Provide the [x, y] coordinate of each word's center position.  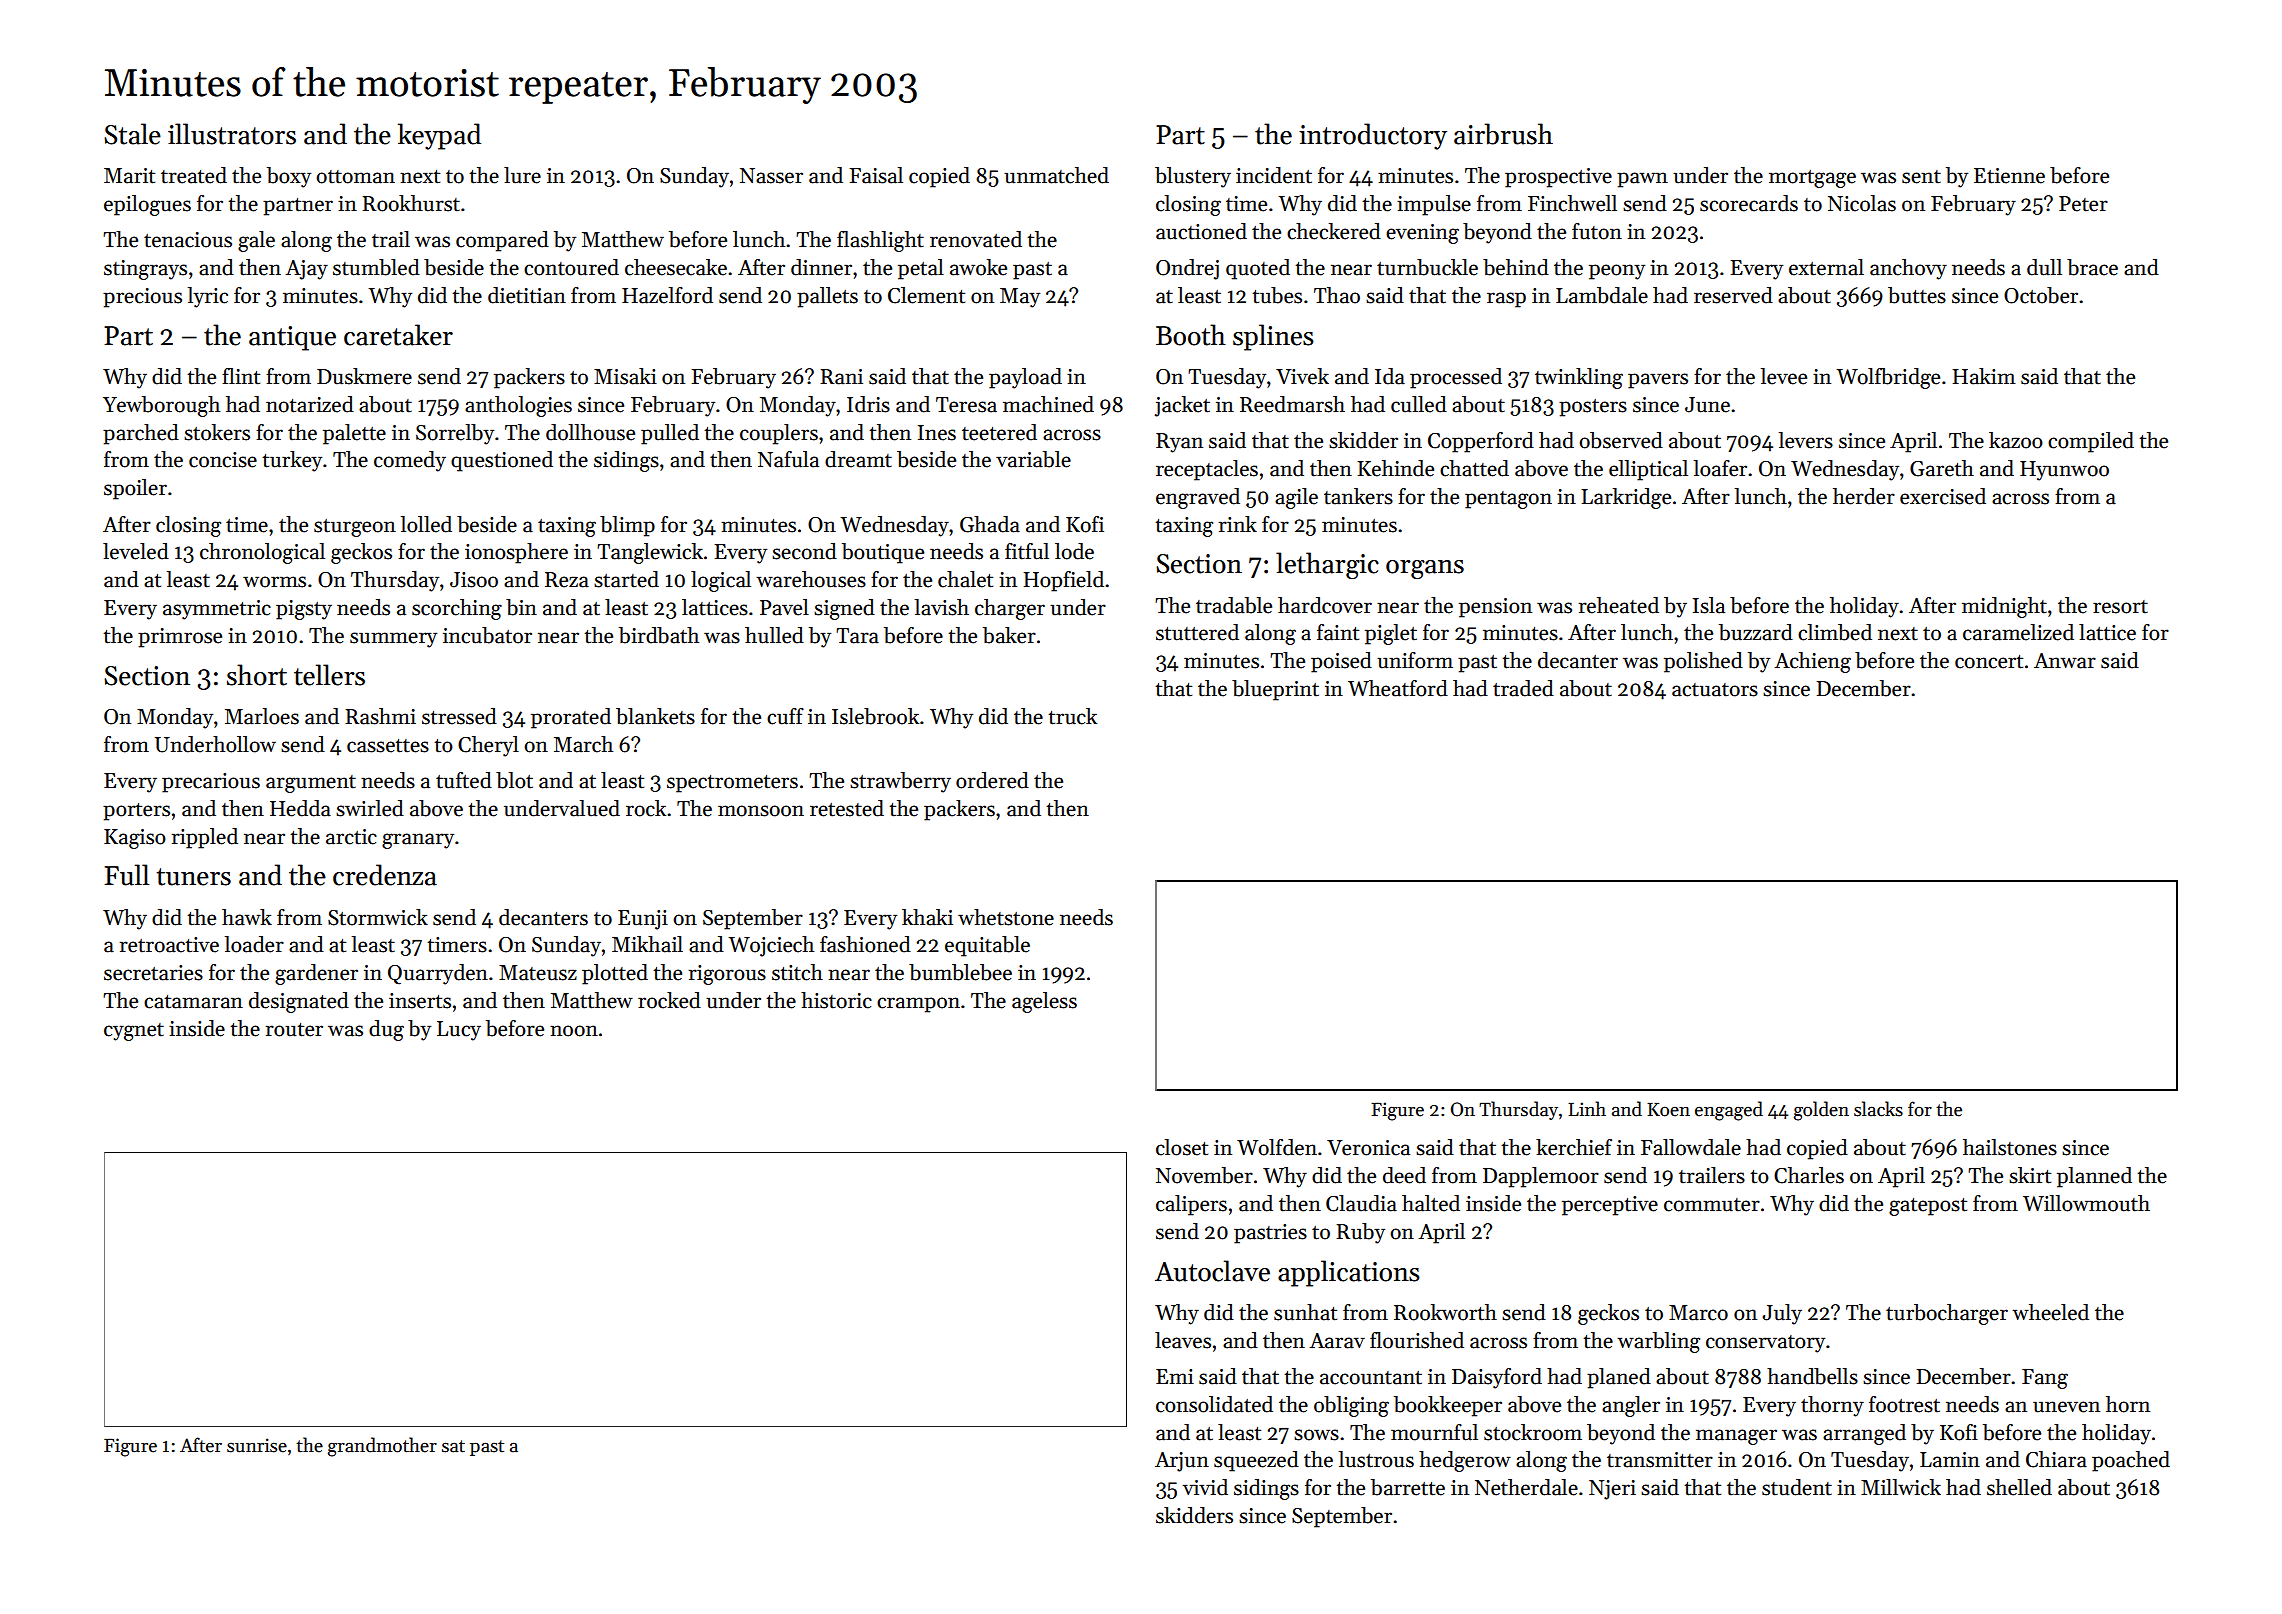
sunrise [257, 1445]
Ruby [1360, 1233]
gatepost [1928, 1207]
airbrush [1503, 134]
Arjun [1182, 1462]
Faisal [876, 175]
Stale [132, 134]
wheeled [2050, 1312]
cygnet [134, 1032]
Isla [1709, 605]
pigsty [304, 610]
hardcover [1325, 605]
